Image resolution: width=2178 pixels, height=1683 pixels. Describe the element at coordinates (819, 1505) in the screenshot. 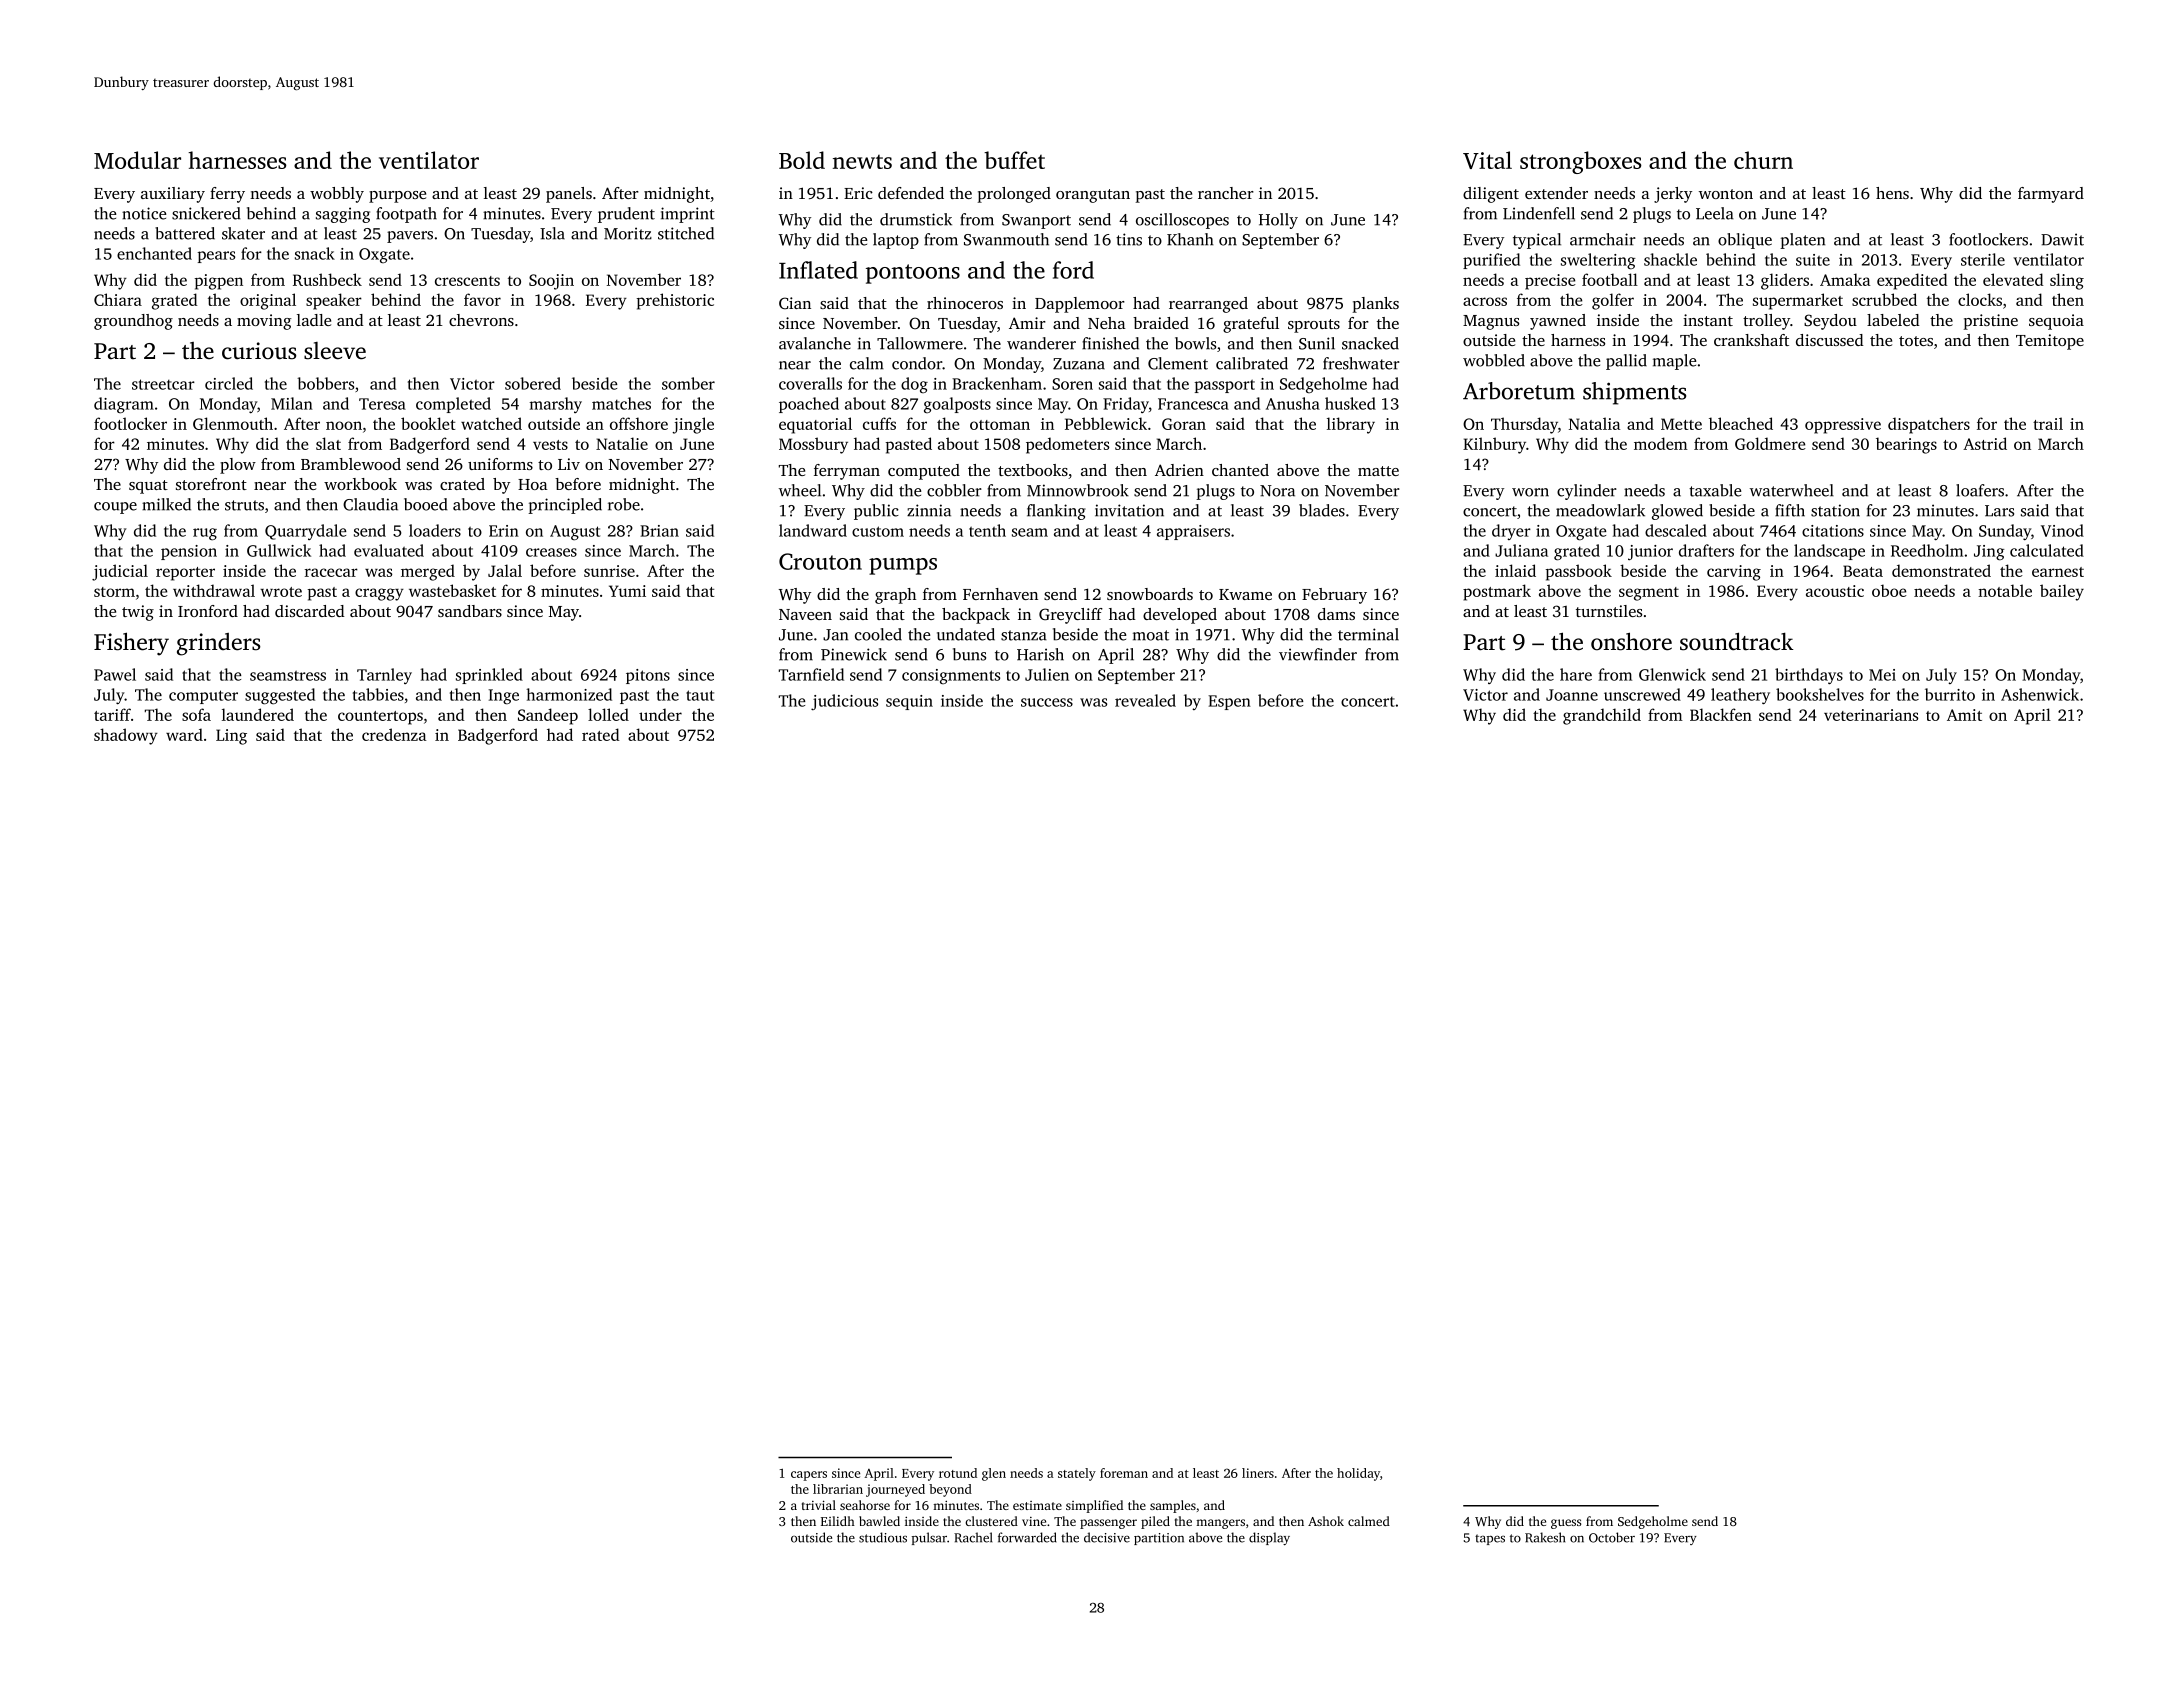

I see `trivial` at that location.
